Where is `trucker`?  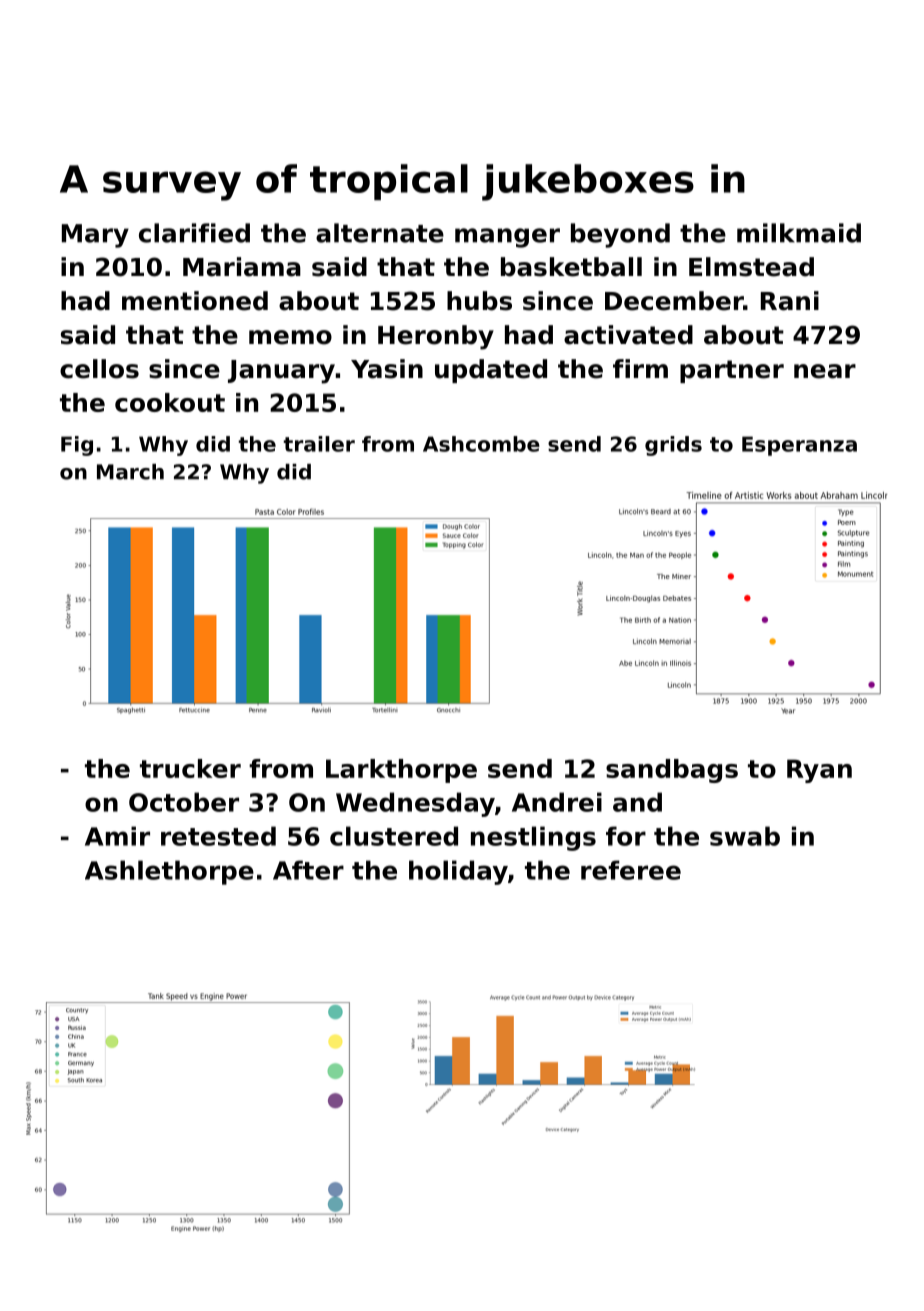
trucker is located at coordinates (190, 768).
